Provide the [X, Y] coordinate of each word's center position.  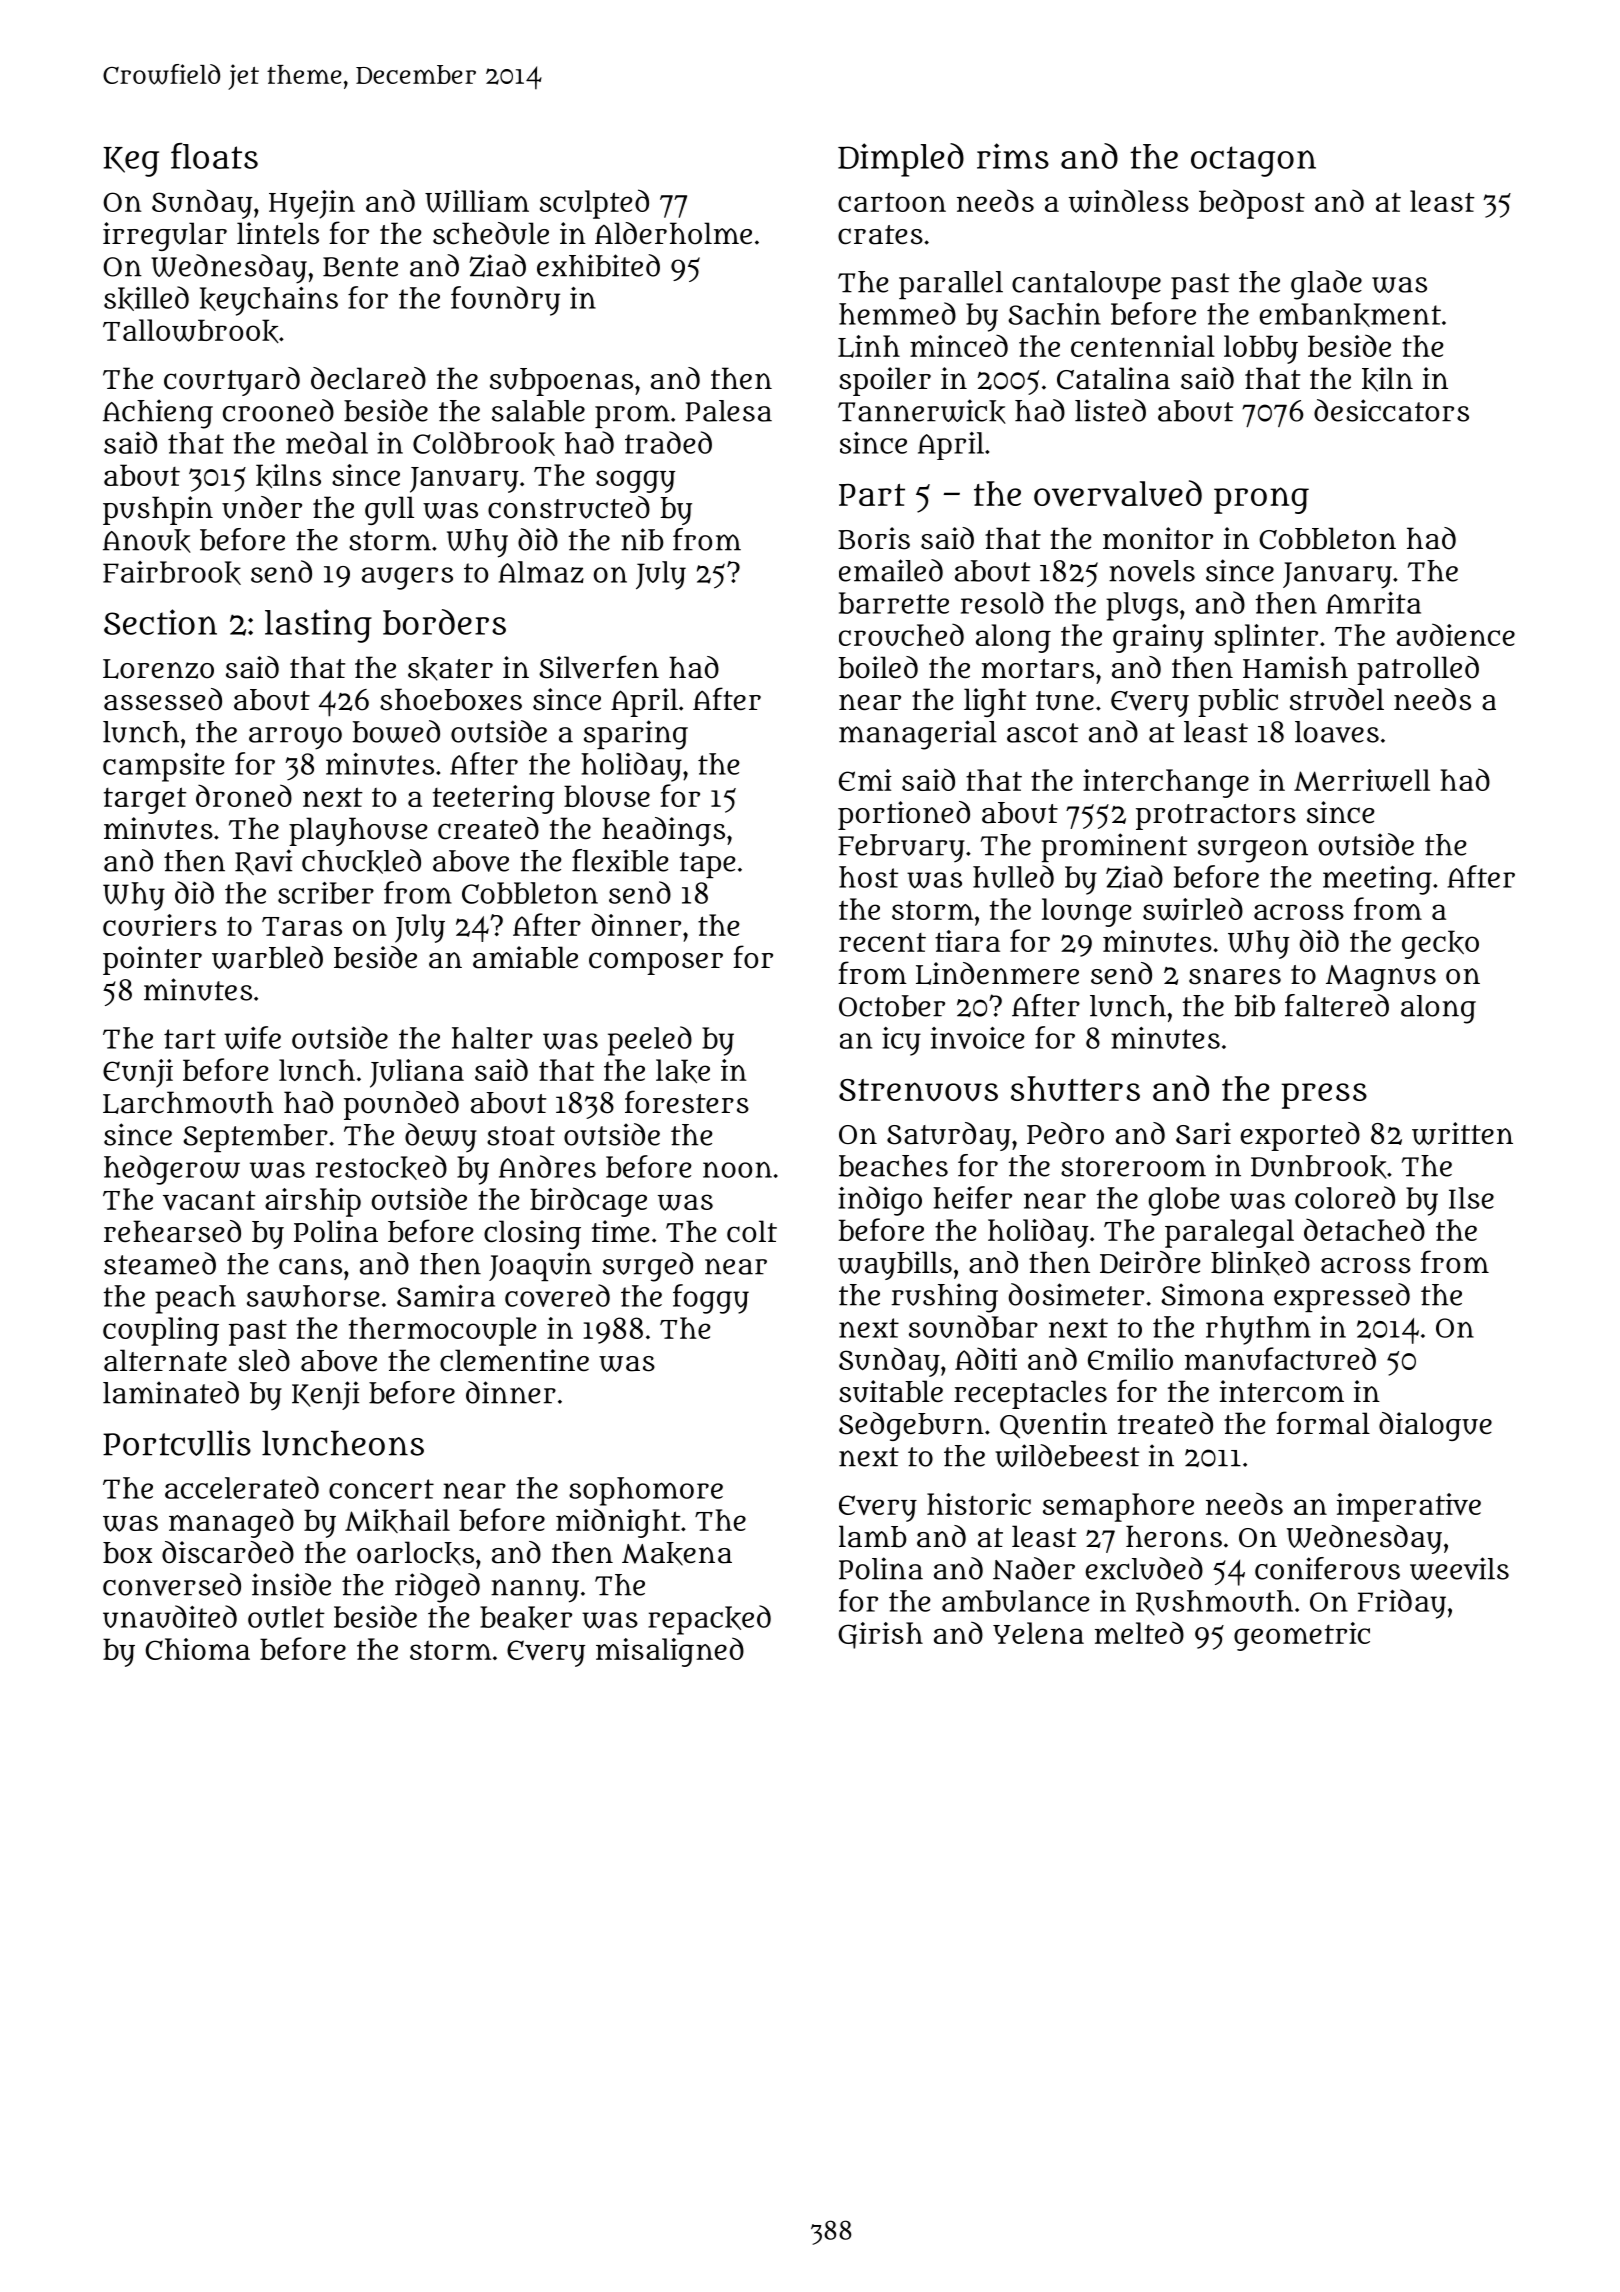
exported [1300, 1136]
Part [872, 495]
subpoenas [561, 382]
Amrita [1373, 603]
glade [1326, 285]
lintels [278, 233]
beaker [526, 1618]
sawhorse [313, 1296]
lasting [318, 626]
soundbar [973, 1326]
